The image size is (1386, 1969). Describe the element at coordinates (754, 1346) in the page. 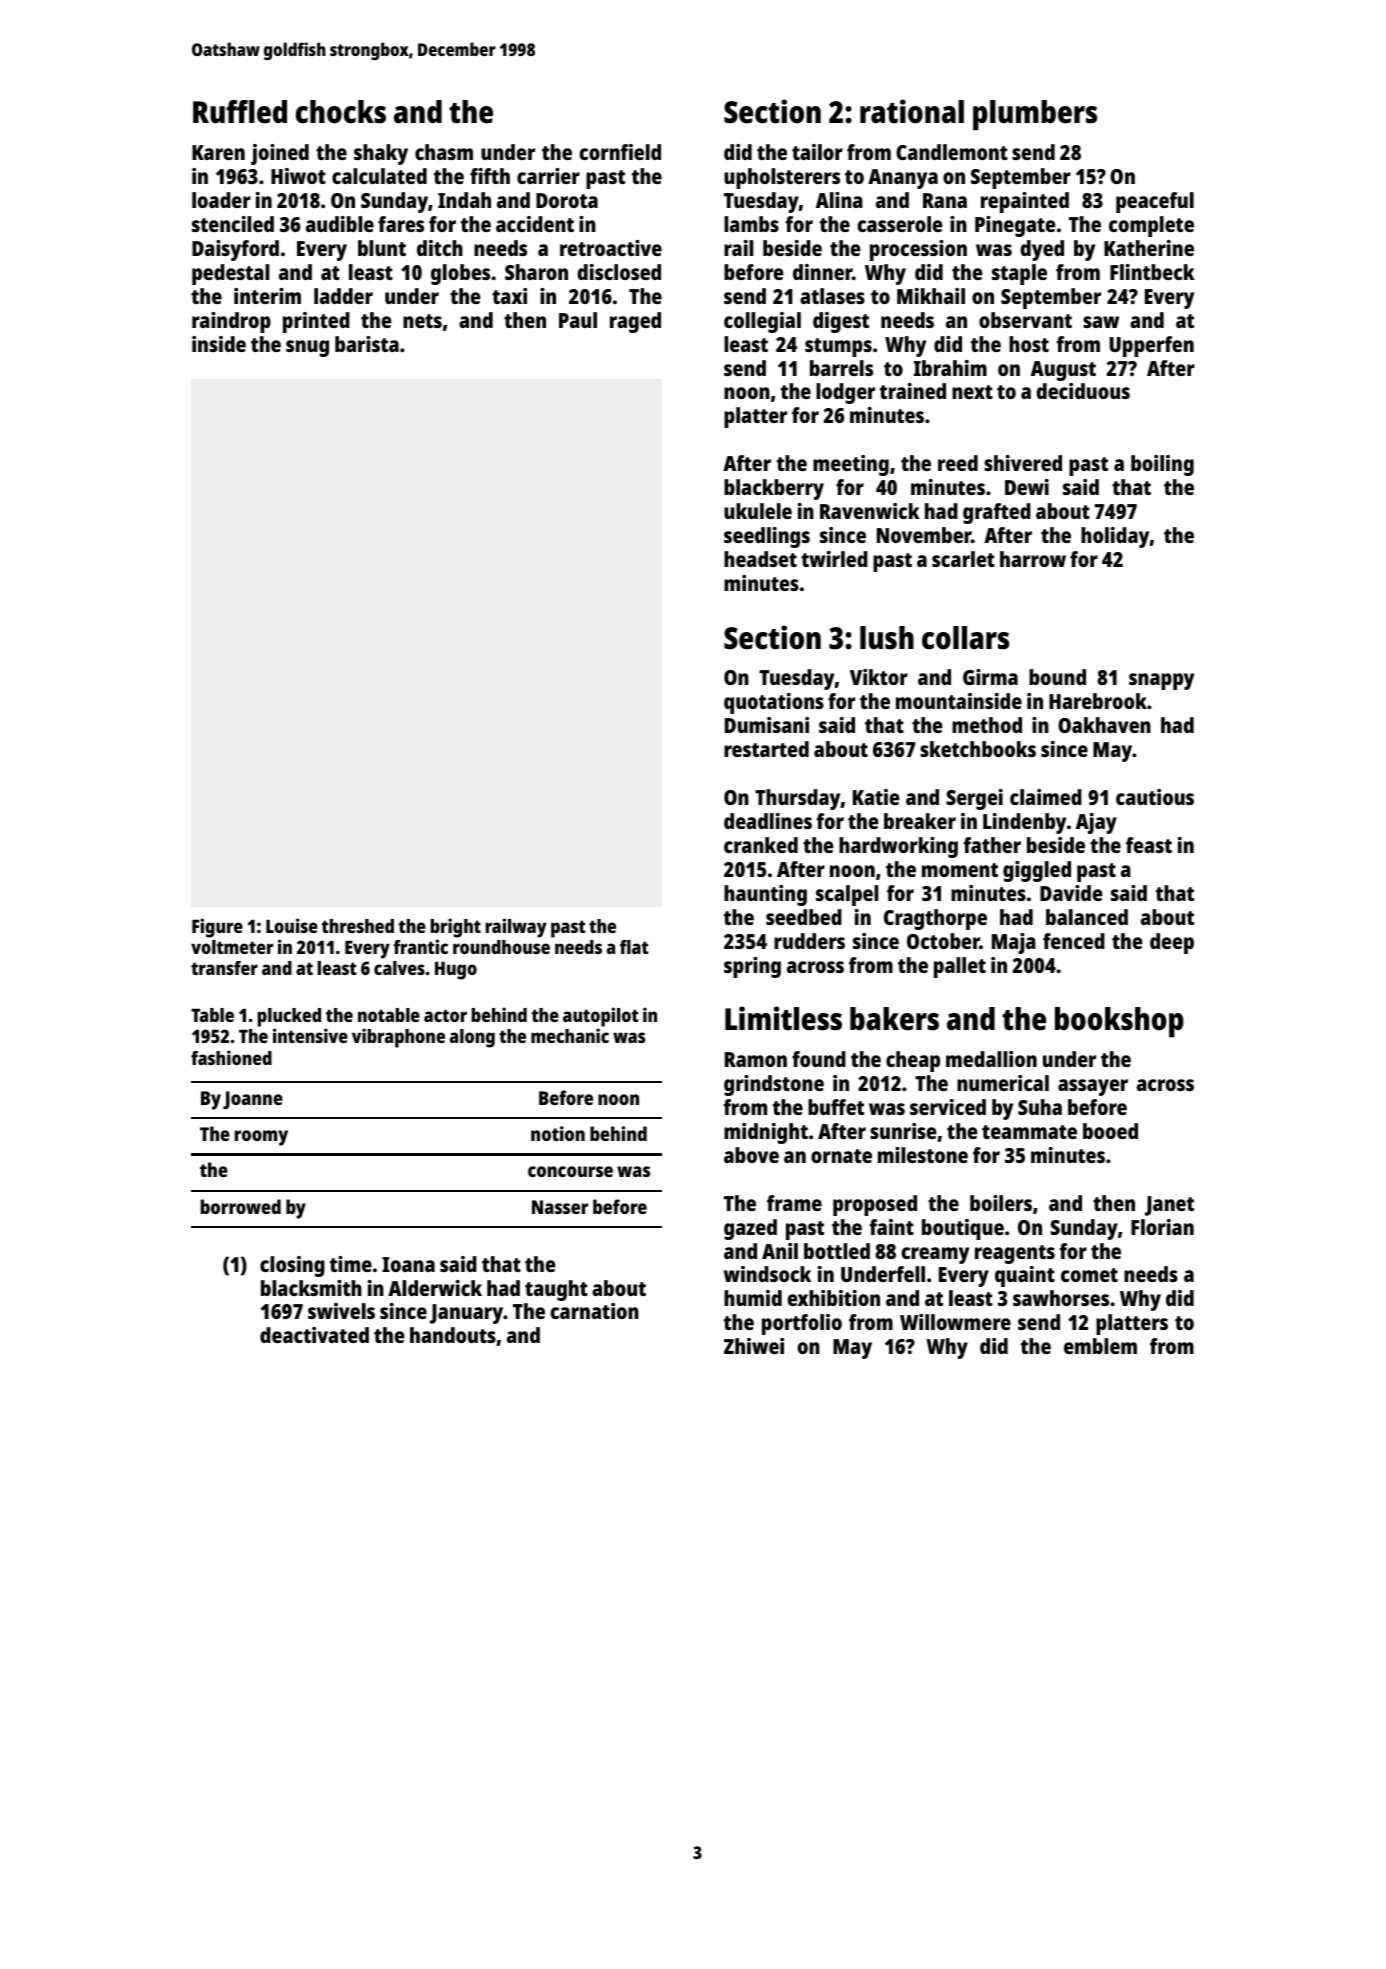

I see `Zhiwei` at that location.
